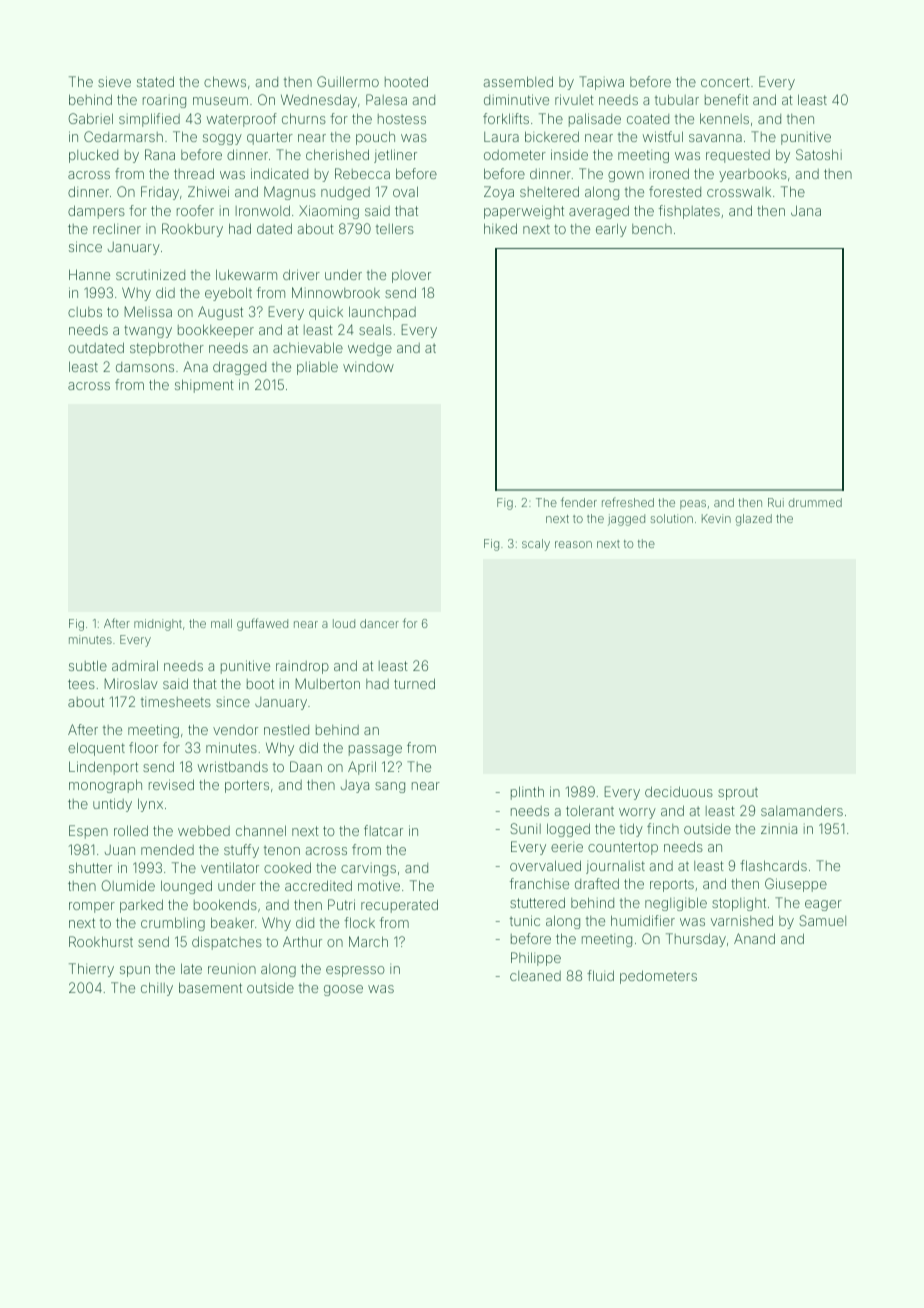  Describe the element at coordinates (527, 793) in the screenshot. I see `plinth` at that location.
